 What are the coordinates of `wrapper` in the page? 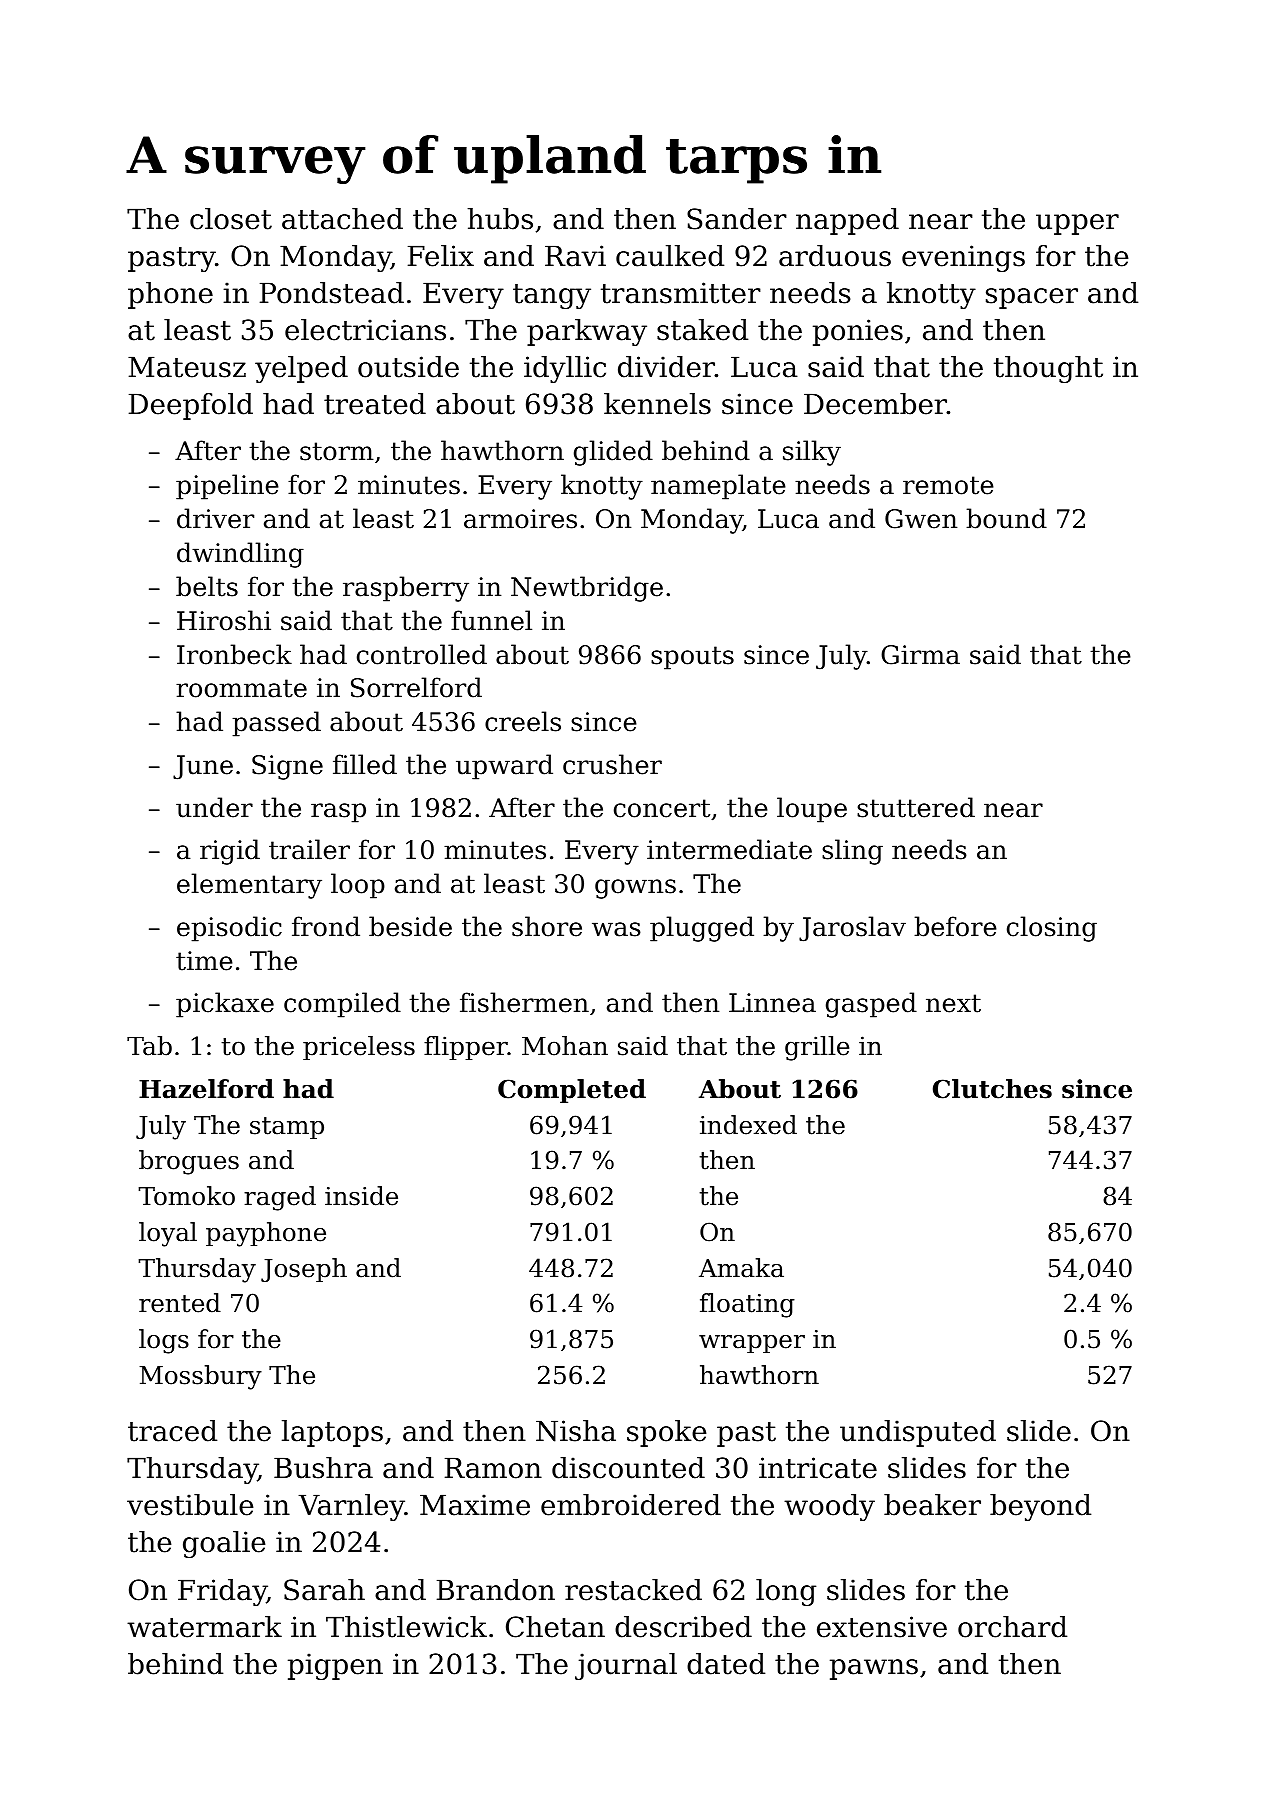 It's located at (752, 1344).
